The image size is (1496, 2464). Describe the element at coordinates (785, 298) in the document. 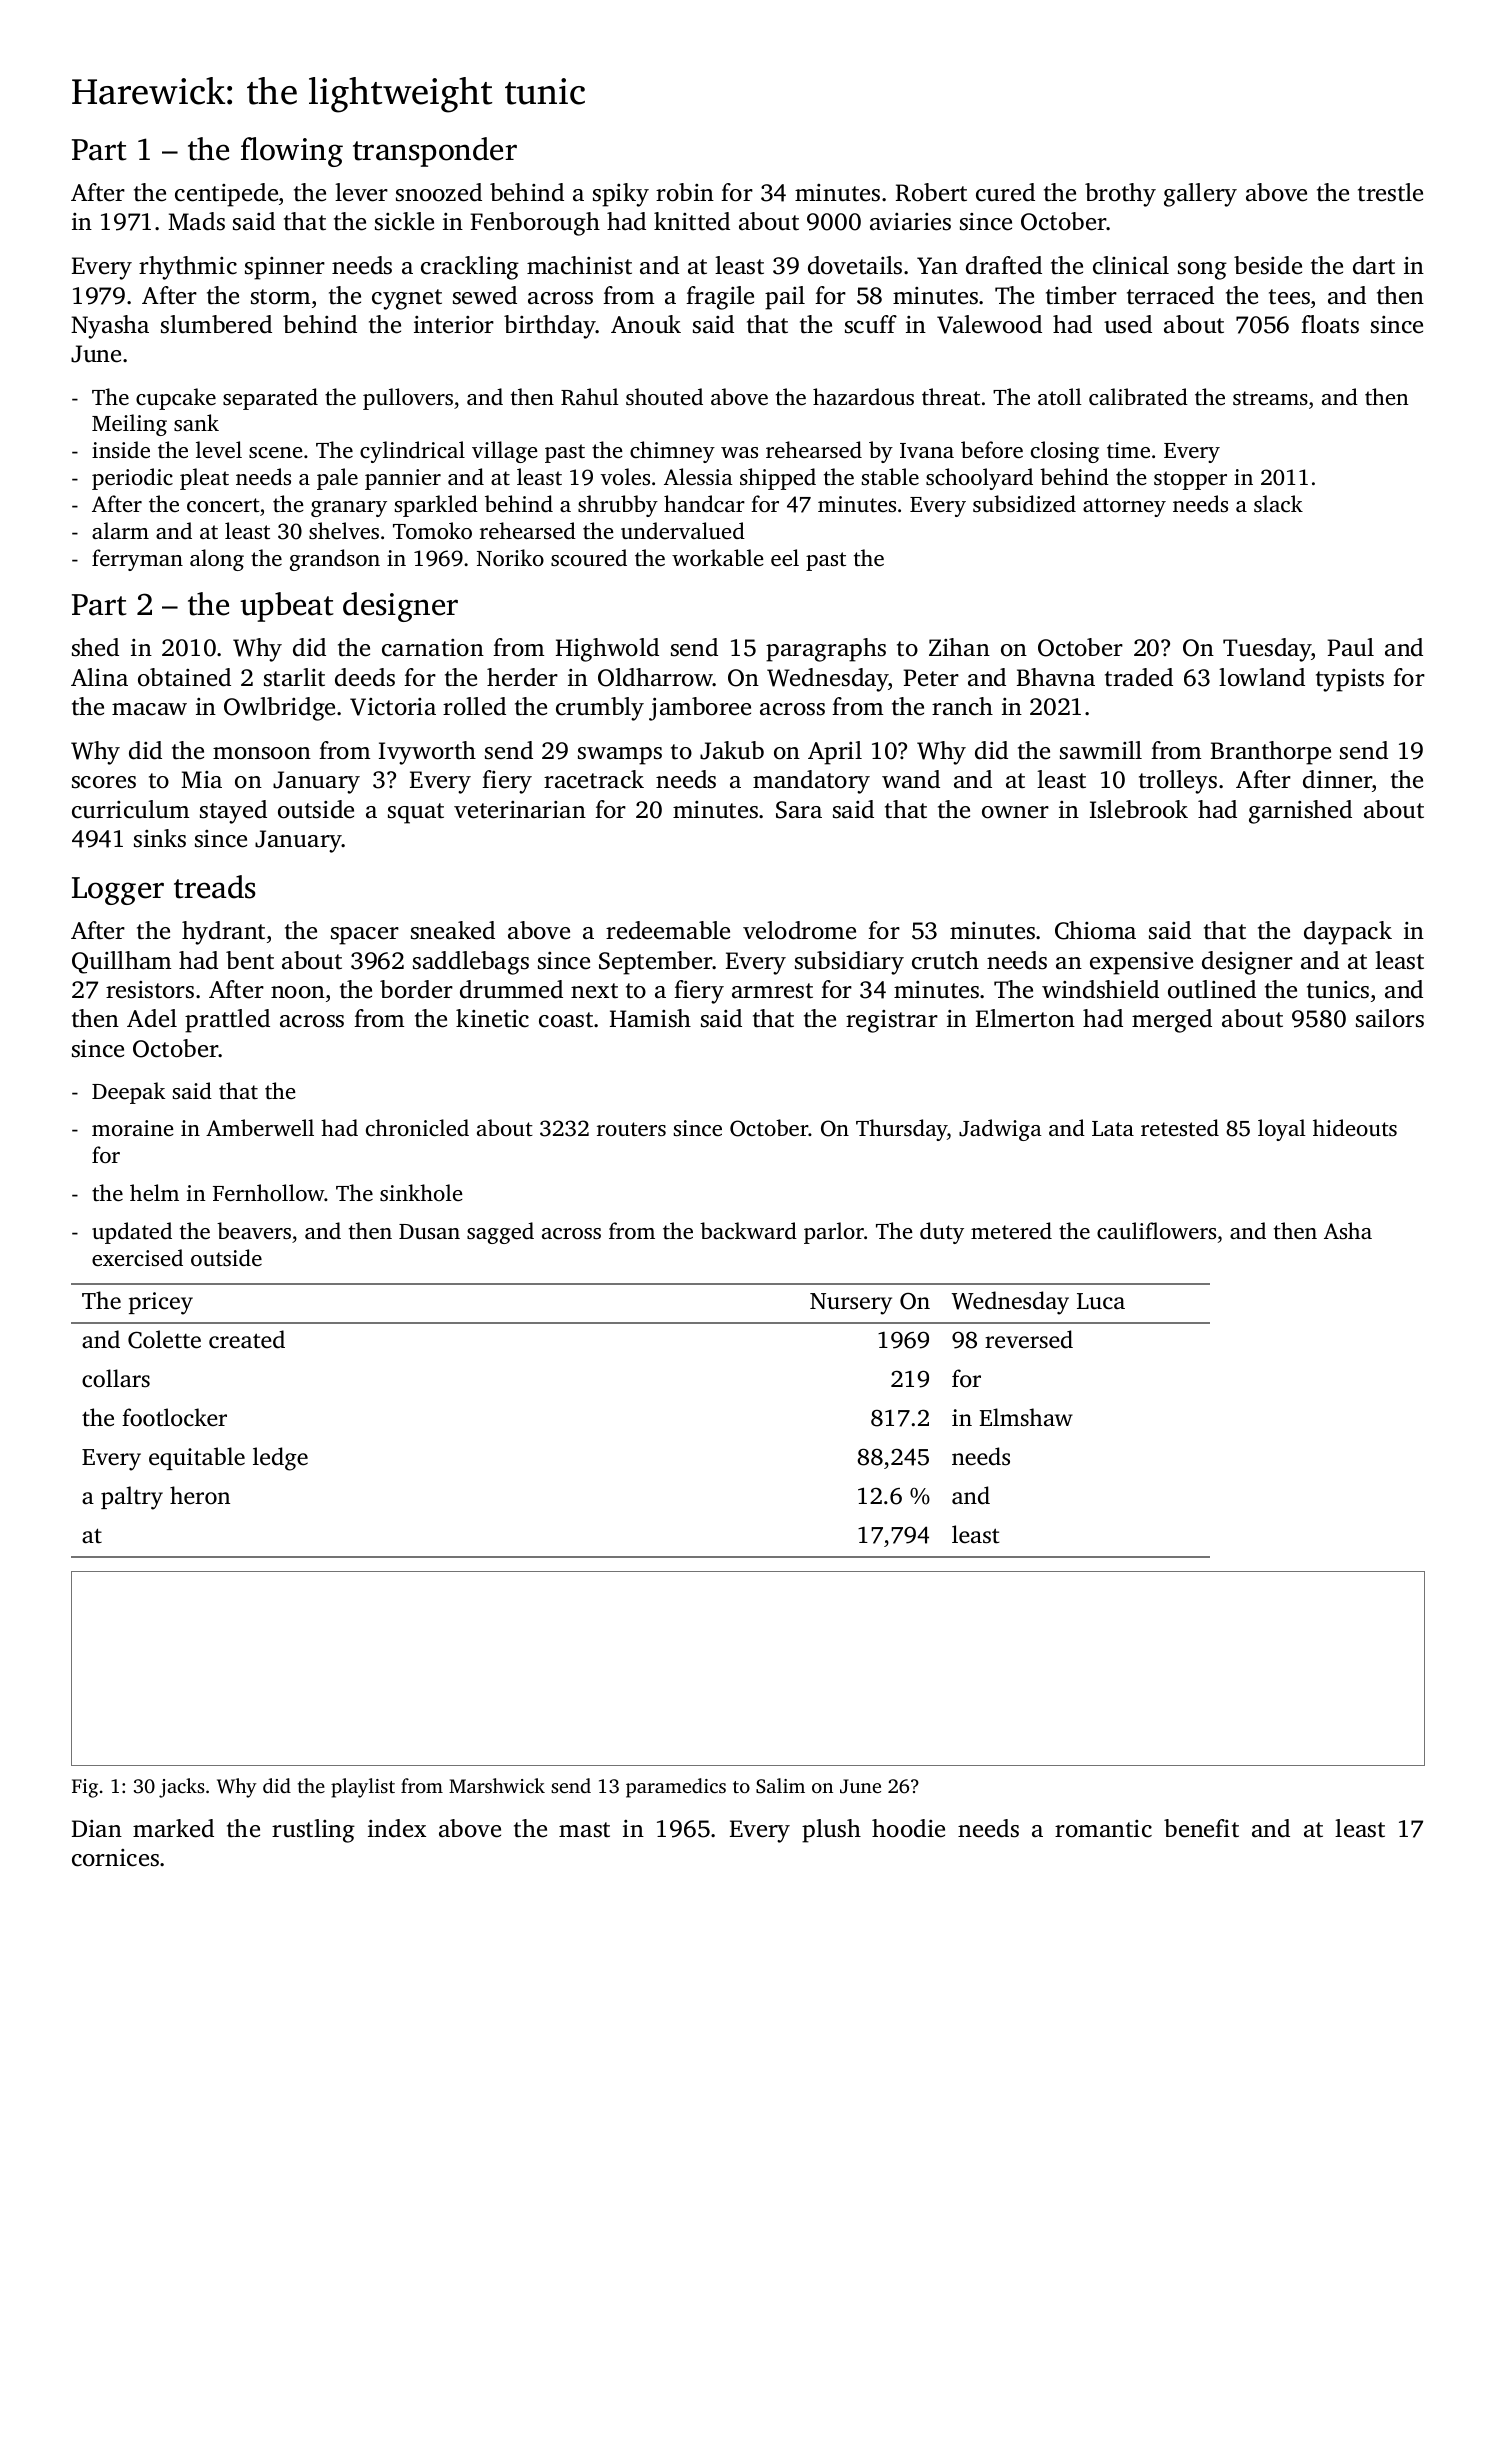

I see `pail` at that location.
